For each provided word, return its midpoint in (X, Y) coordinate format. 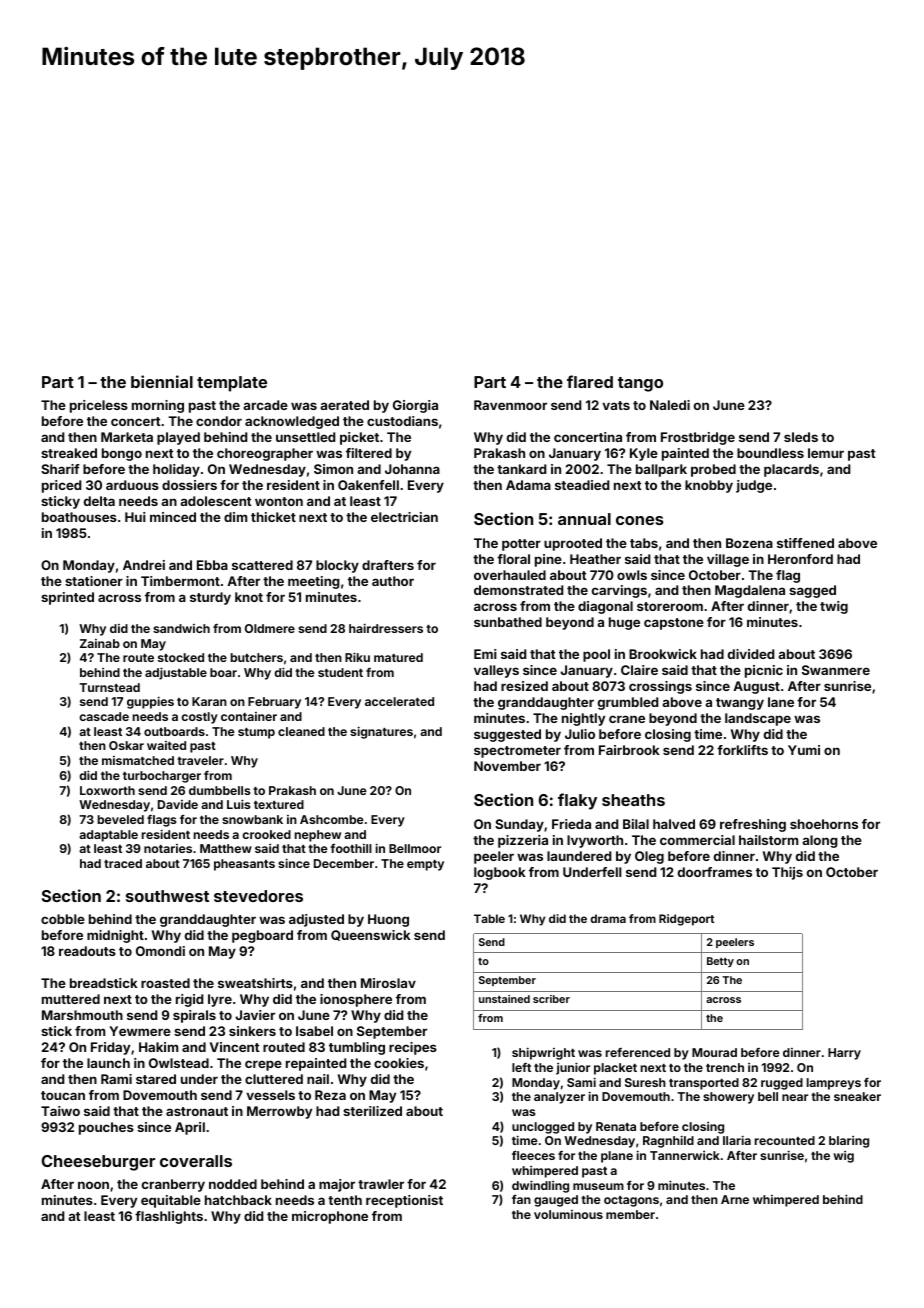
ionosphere (356, 1000)
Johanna (412, 469)
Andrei (144, 565)
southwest (167, 896)
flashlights (169, 1217)
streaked (69, 453)
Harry (844, 1054)
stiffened (805, 543)
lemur (826, 453)
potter (521, 545)
